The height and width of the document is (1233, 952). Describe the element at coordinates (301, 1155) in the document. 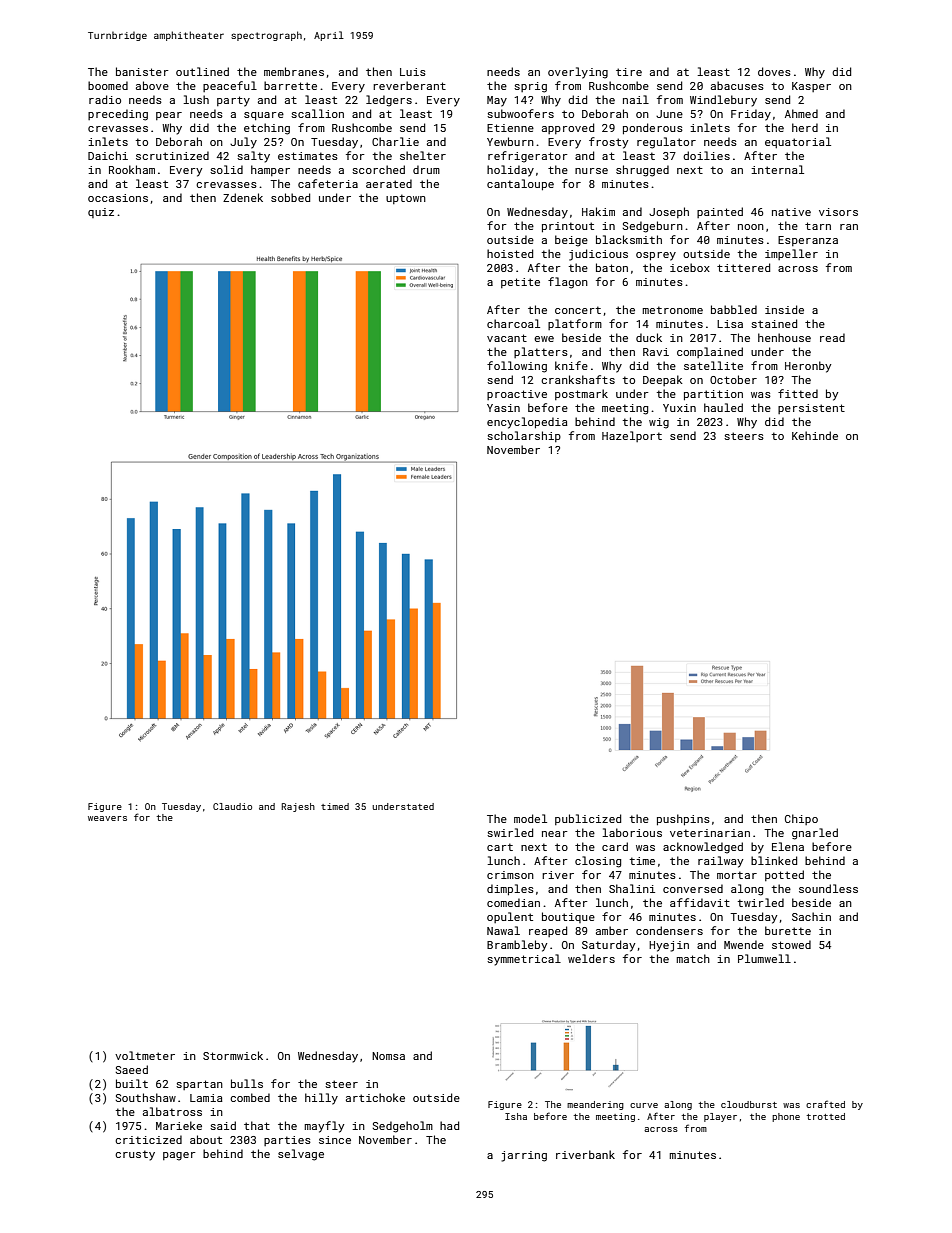

I see `selvage` at that location.
